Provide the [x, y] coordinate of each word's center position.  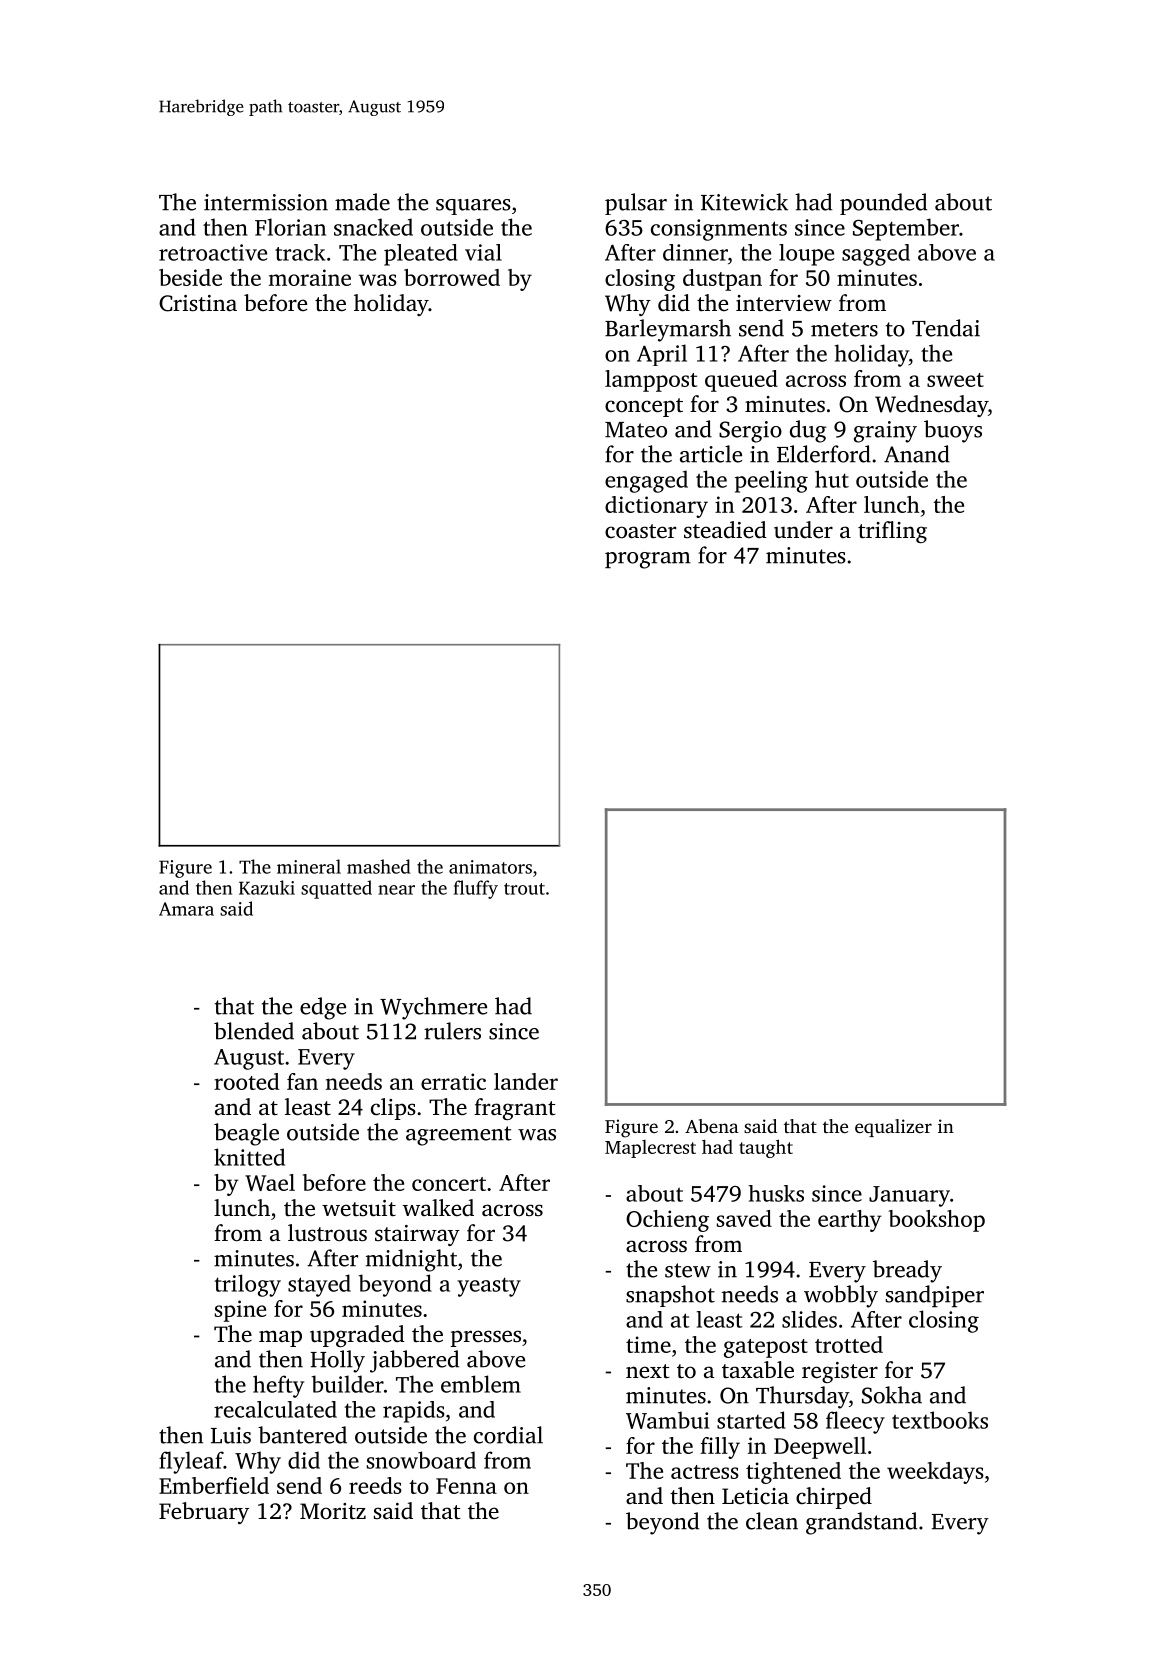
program [648, 560]
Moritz [333, 1511]
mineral [309, 866]
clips [393, 1109]
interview [784, 303]
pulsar [636, 204]
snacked [373, 227]
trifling [892, 532]
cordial [508, 1435]
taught [766, 1148]
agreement [459, 1136]
